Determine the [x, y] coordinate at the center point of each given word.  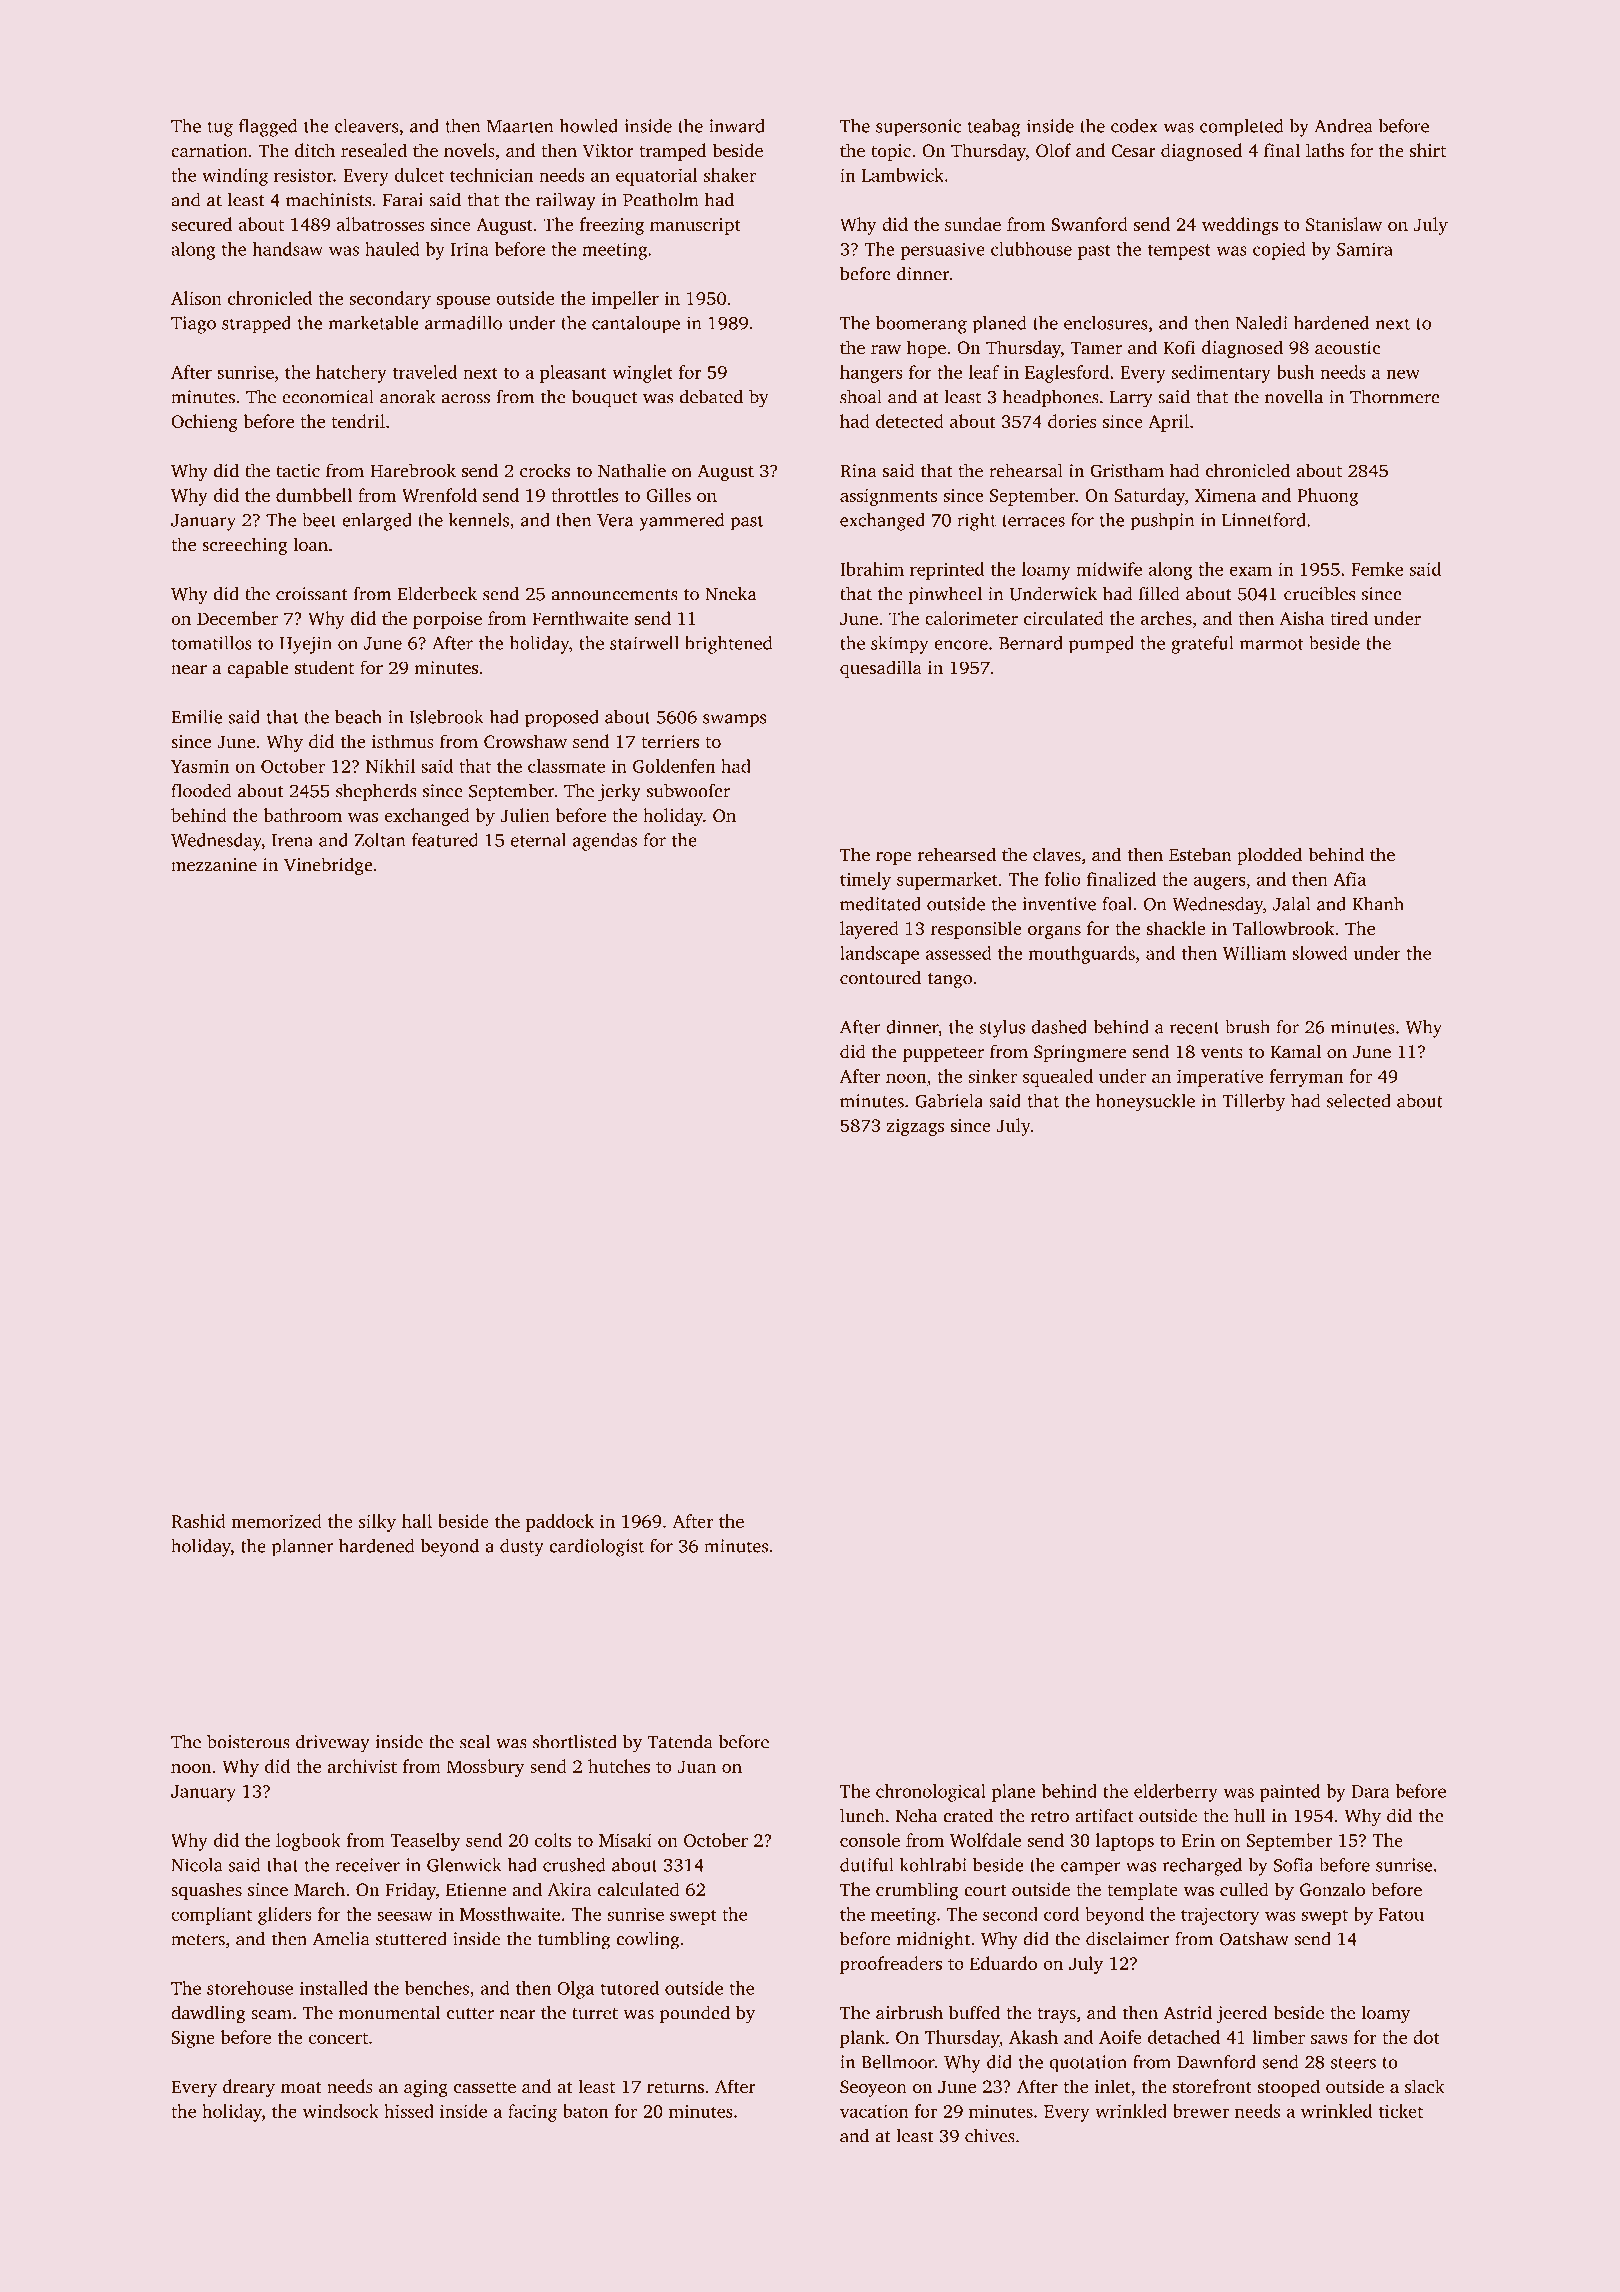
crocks [545, 470]
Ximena [1225, 495]
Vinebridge [328, 866]
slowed [1320, 953]
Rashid [198, 1521]
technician [491, 175]
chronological [931, 1793]
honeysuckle [1145, 1103]
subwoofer [688, 790]
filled [1159, 593]
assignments [888, 497]
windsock [341, 2111]
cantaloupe [636, 325]
